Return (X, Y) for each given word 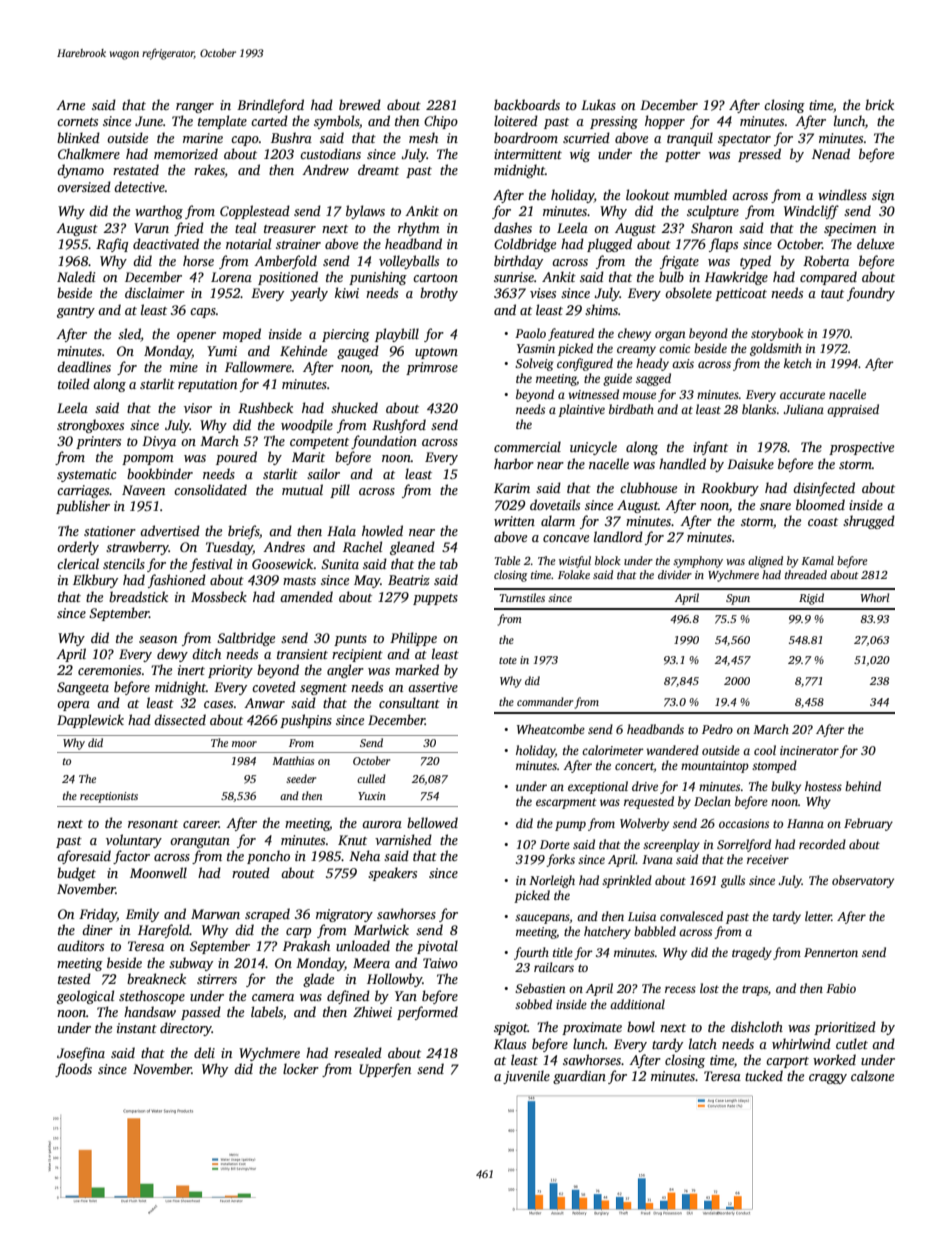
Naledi (76, 276)
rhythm (419, 229)
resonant (153, 824)
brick (879, 104)
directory (186, 1029)
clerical (78, 563)
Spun (738, 599)
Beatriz (409, 580)
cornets (77, 122)
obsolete (688, 292)
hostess (823, 786)
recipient (357, 655)
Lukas (598, 104)
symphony (698, 562)
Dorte (555, 844)
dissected (180, 719)
